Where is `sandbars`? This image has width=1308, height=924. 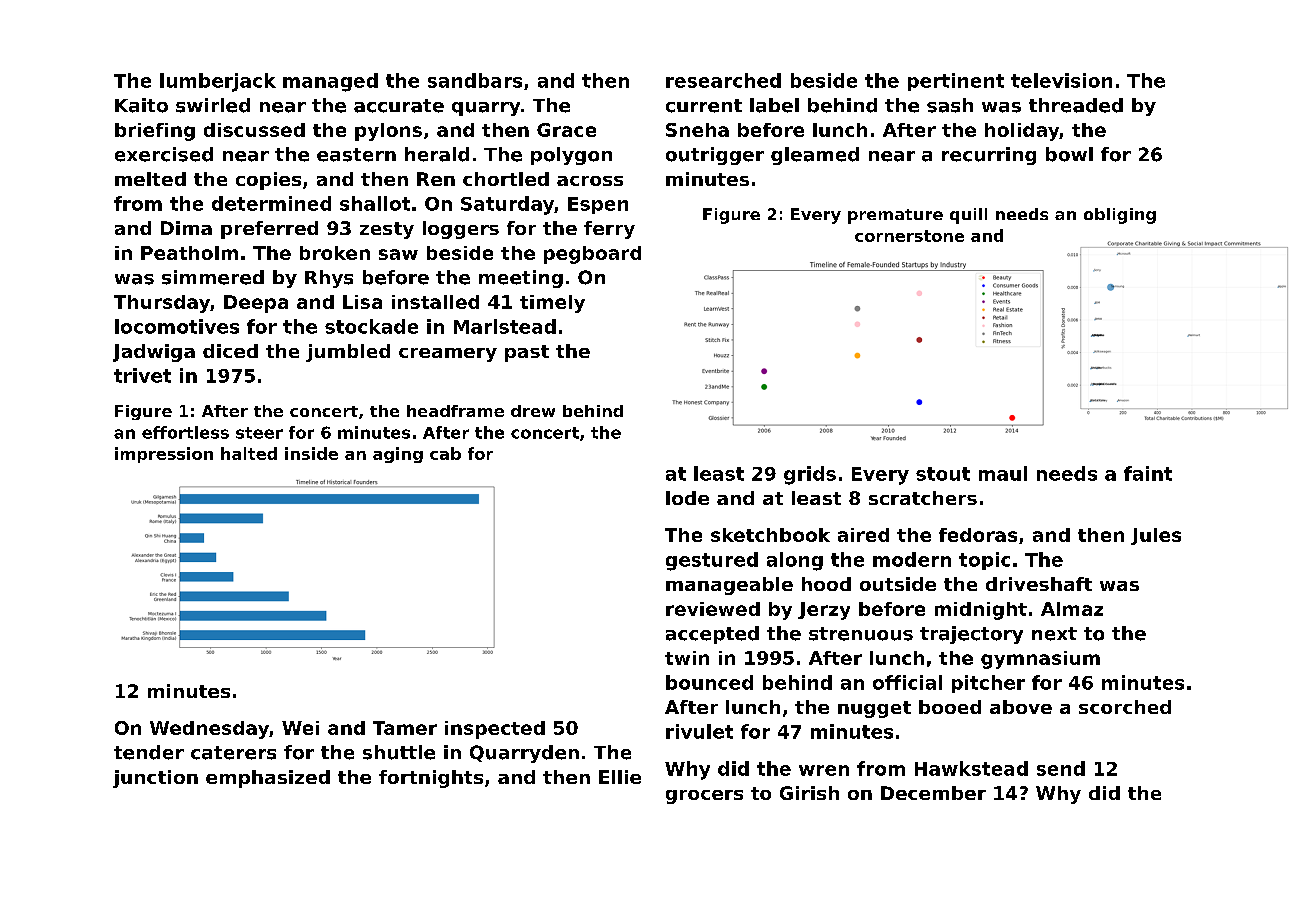 sandbars is located at coordinates (475, 80).
